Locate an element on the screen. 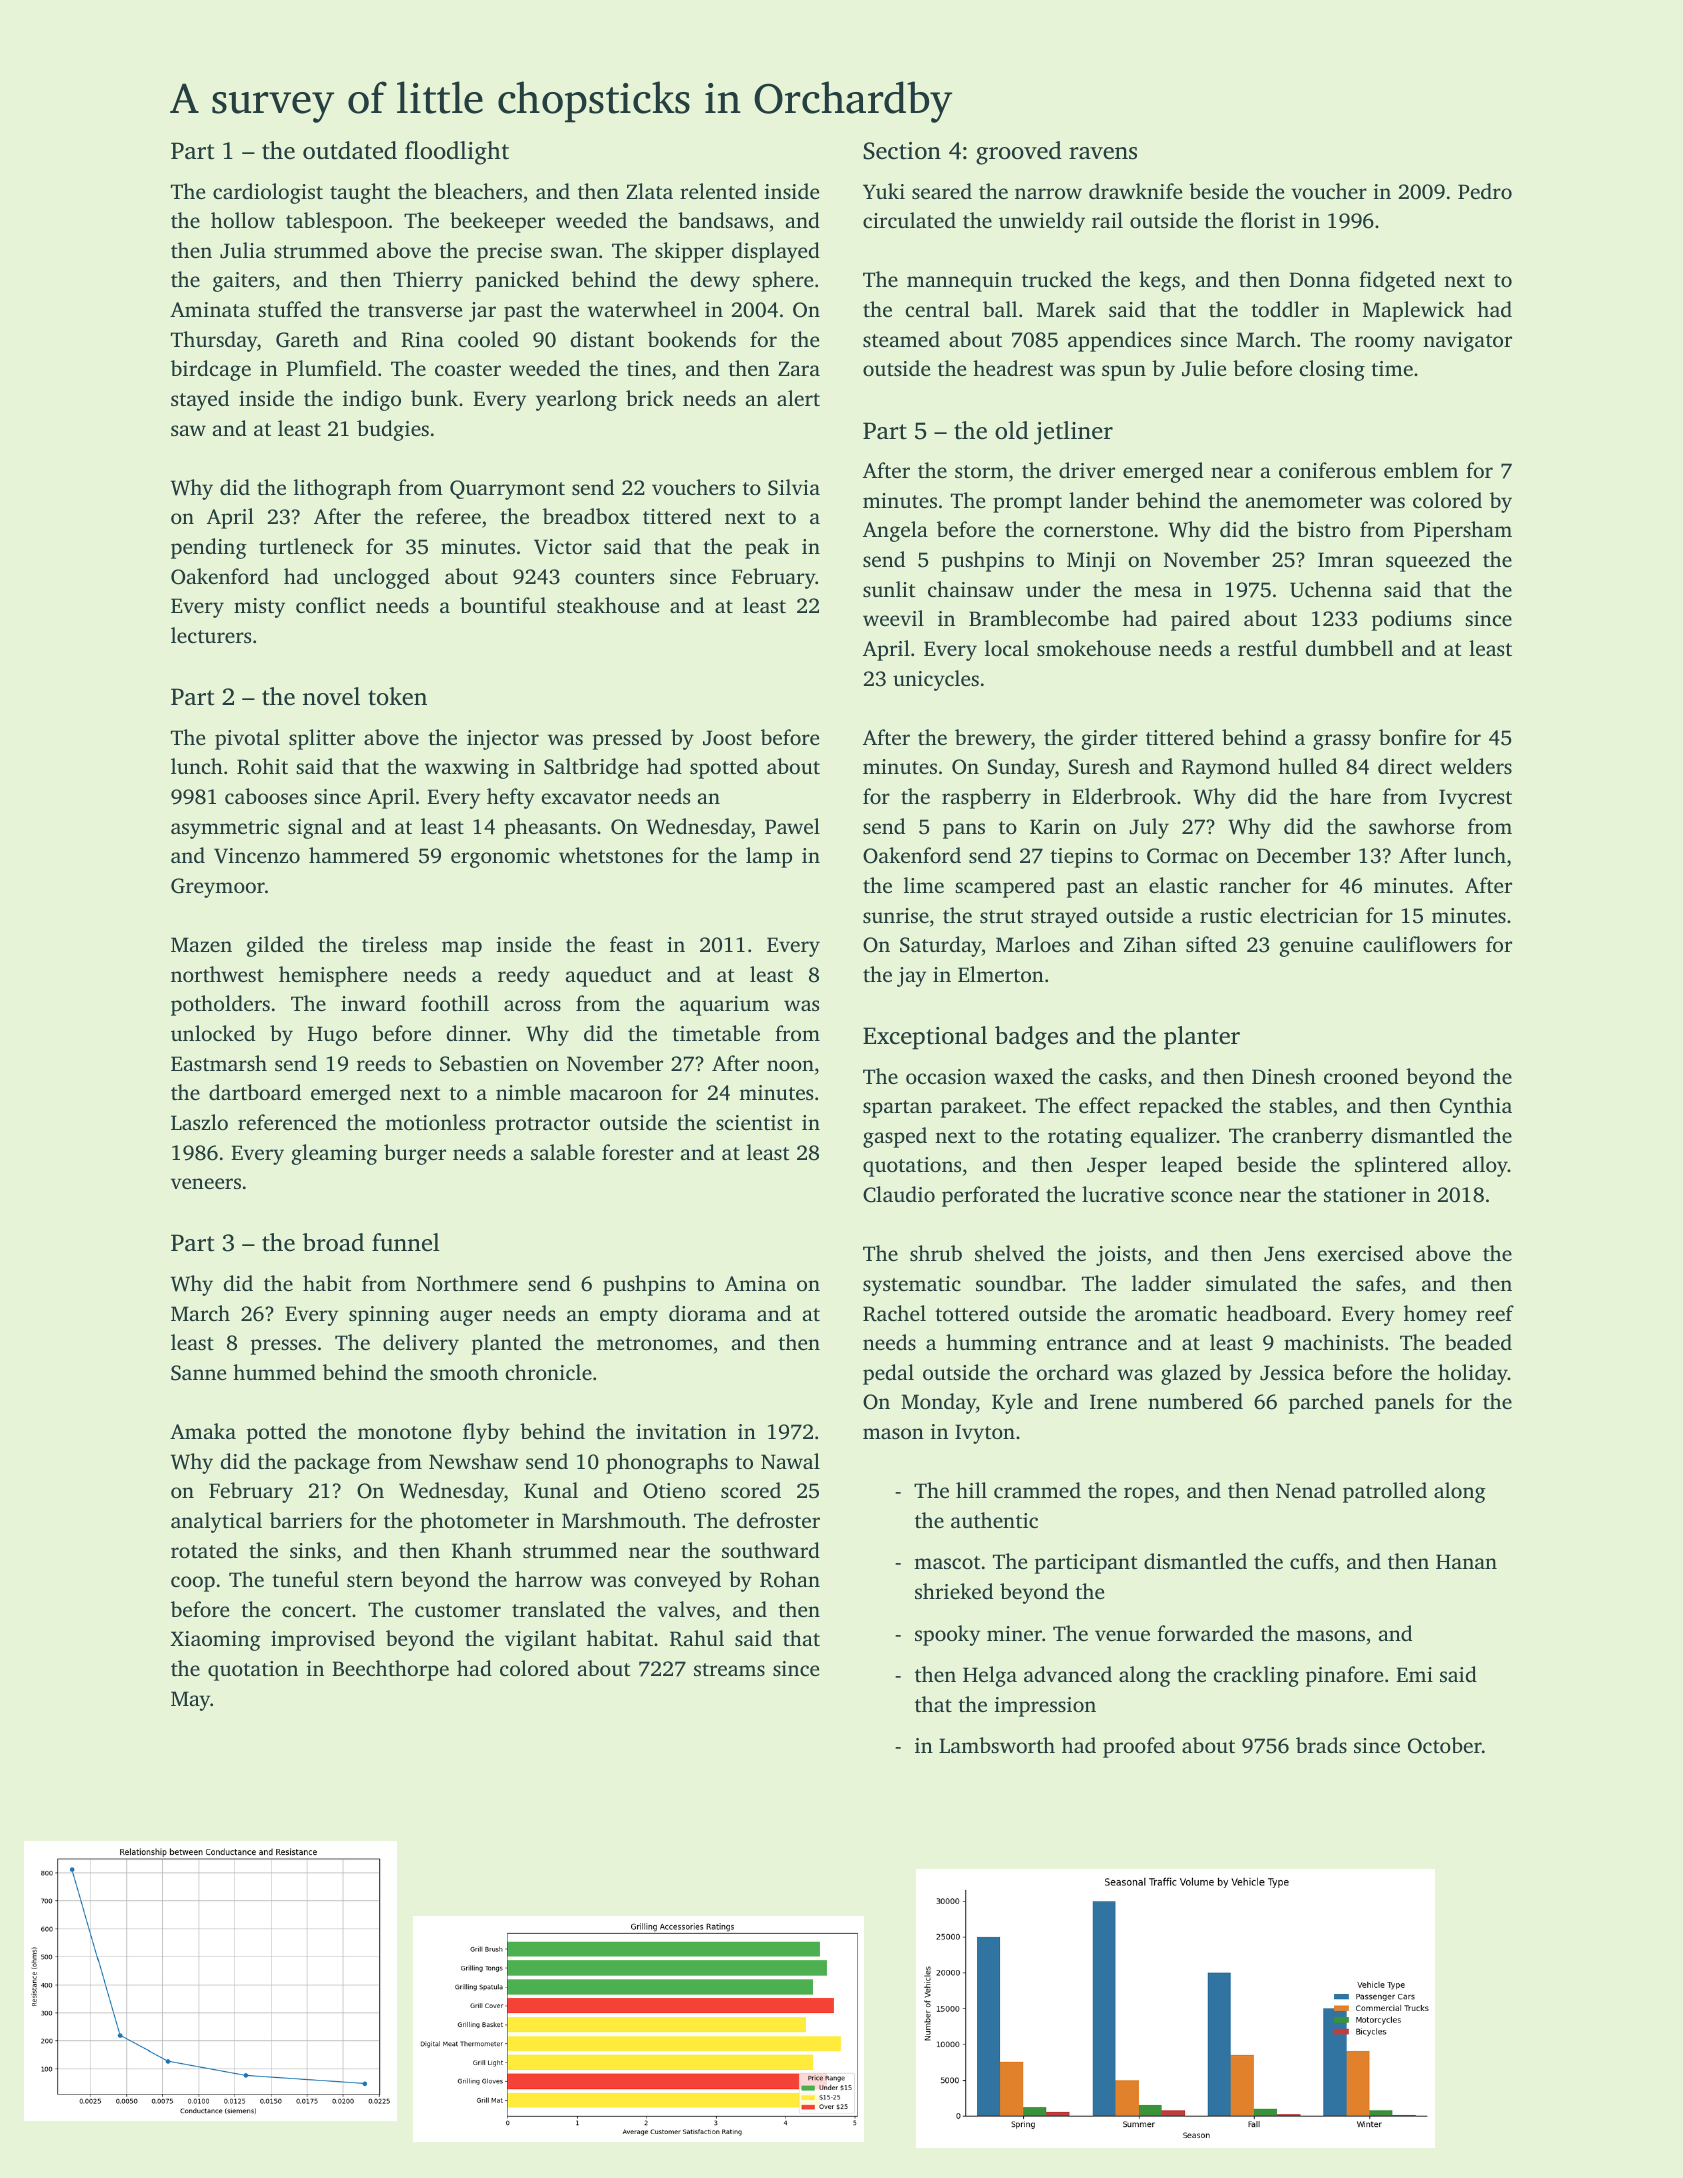 The image size is (1683, 2178). Greymoor is located at coordinates (218, 888).
